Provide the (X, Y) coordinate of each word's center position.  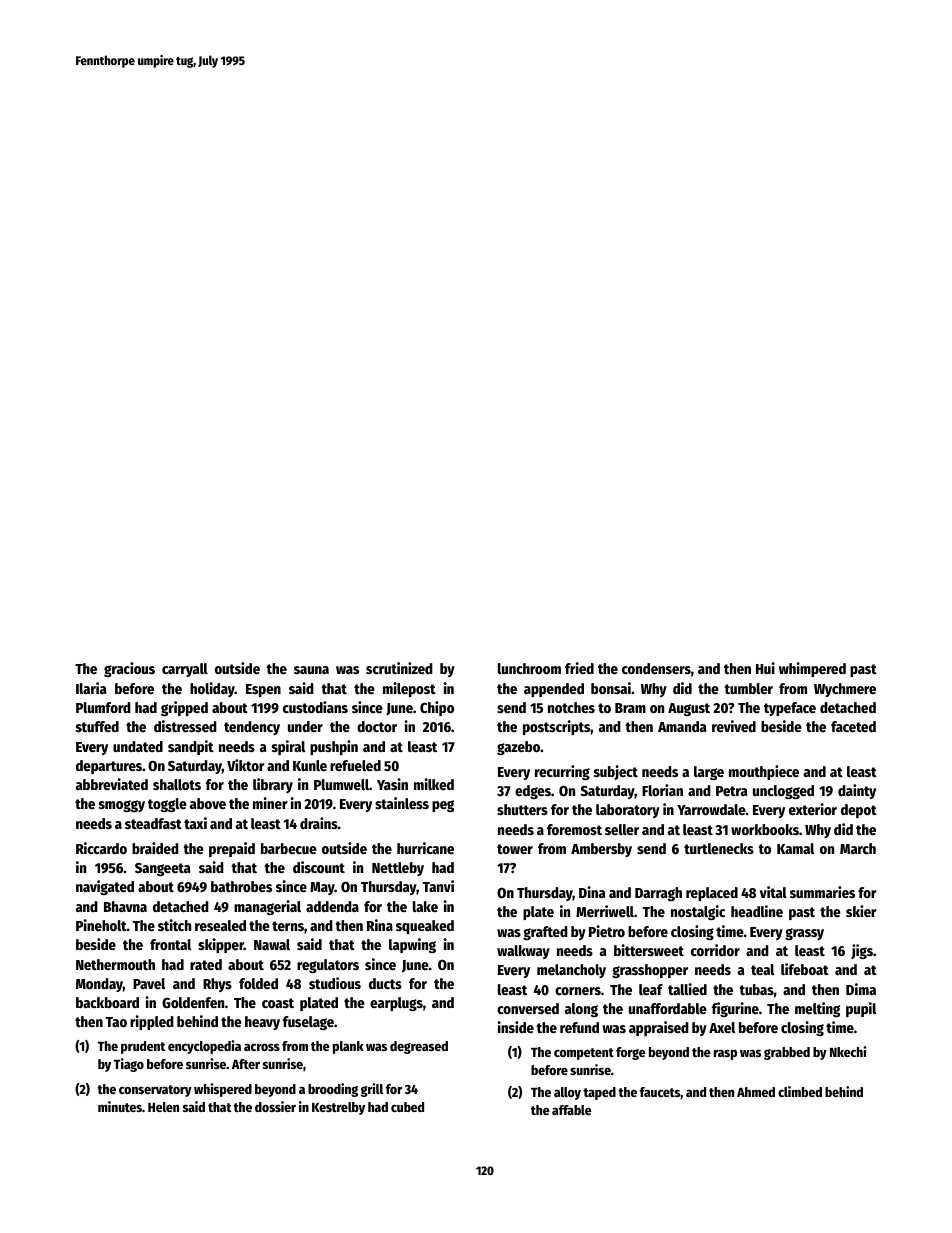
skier (861, 911)
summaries (822, 892)
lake (425, 906)
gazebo (518, 748)
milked (434, 784)
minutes (120, 1106)
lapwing (412, 945)
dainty (857, 791)
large (709, 773)
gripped (184, 708)
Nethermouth (115, 964)
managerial (267, 907)
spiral (288, 747)
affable (572, 1110)
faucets (660, 1092)
